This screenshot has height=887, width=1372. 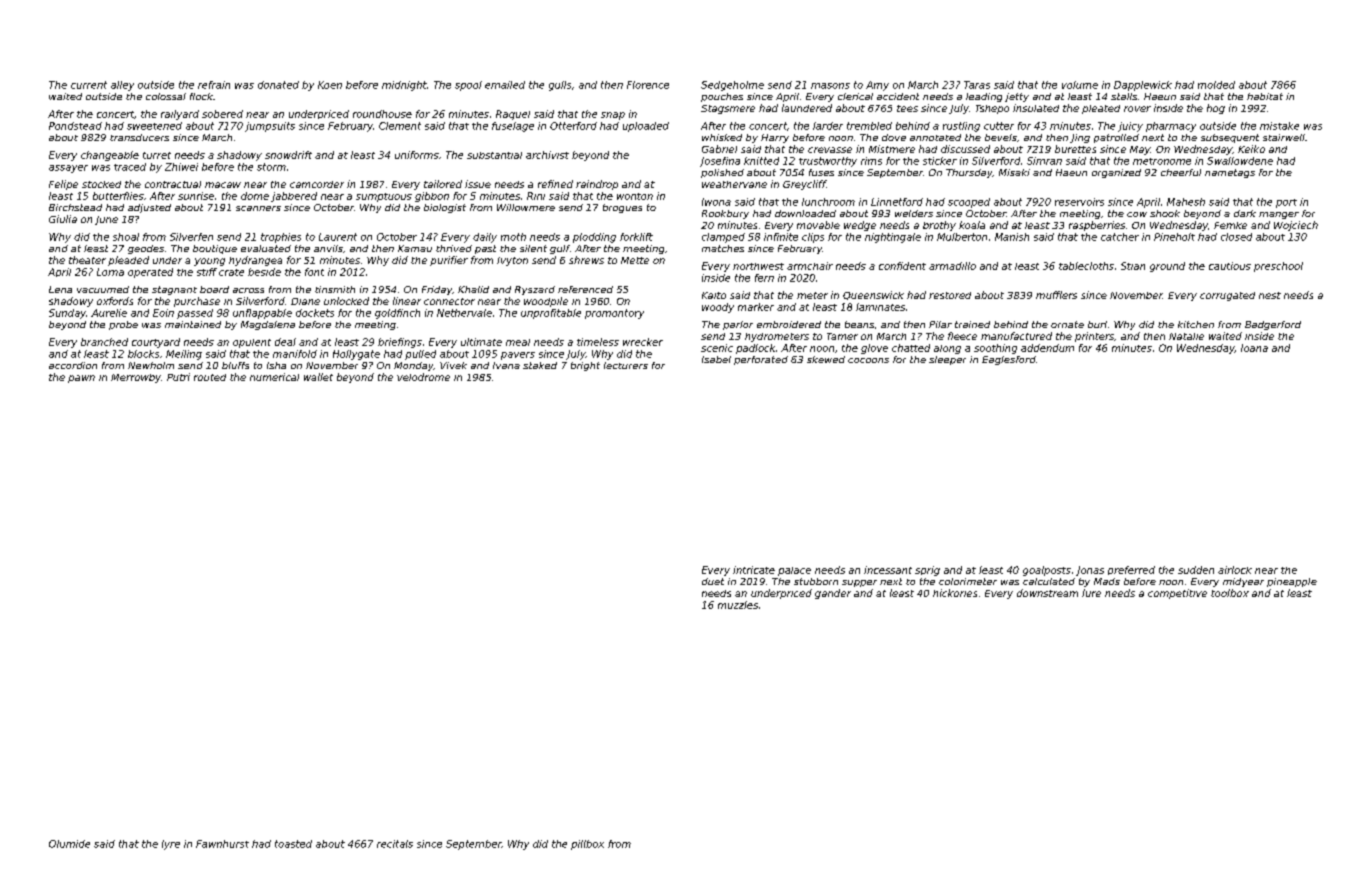 What do you see at coordinates (395, 844) in the screenshot?
I see `recitals` at bounding box center [395, 844].
